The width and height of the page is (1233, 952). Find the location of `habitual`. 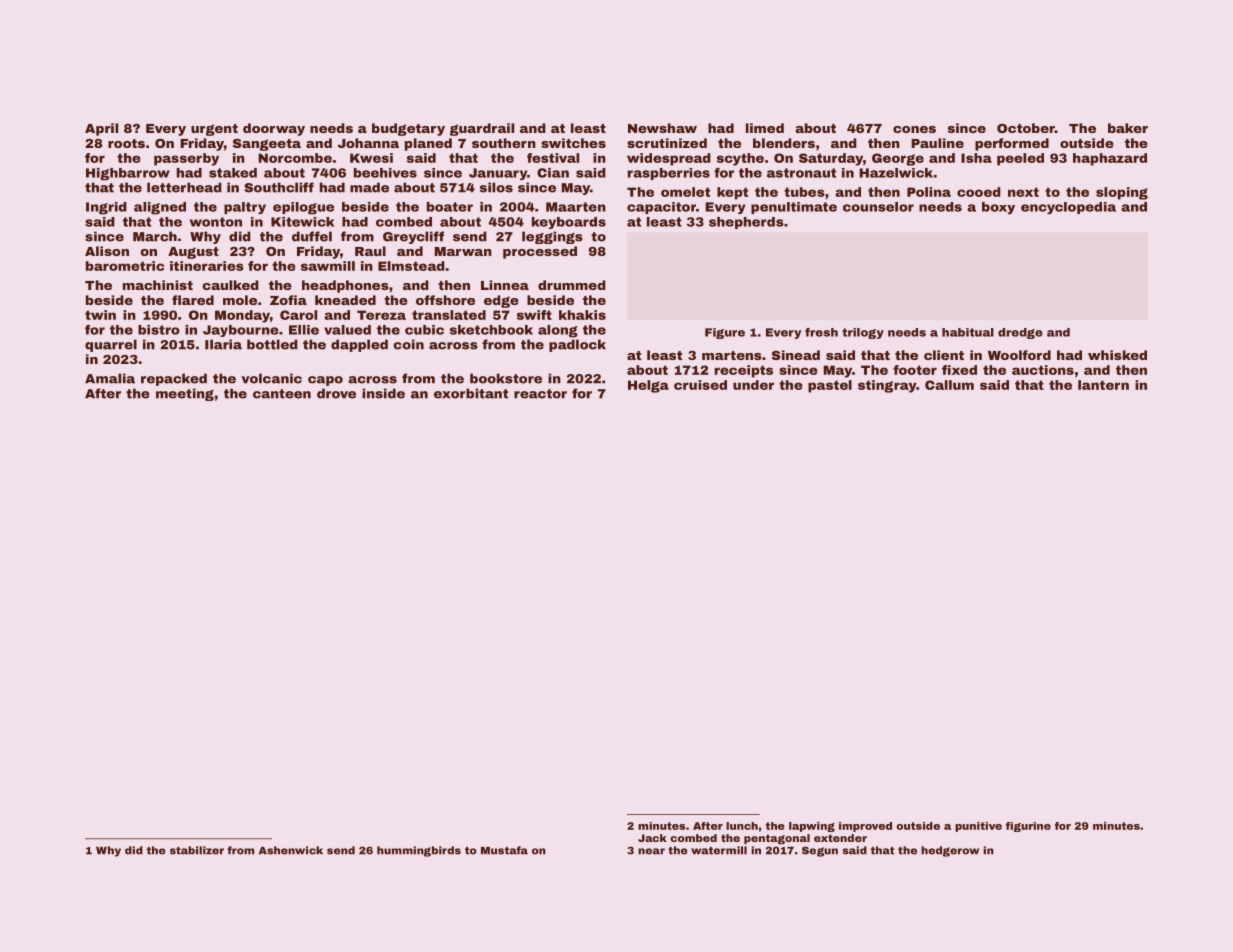

habitual is located at coordinates (968, 332).
